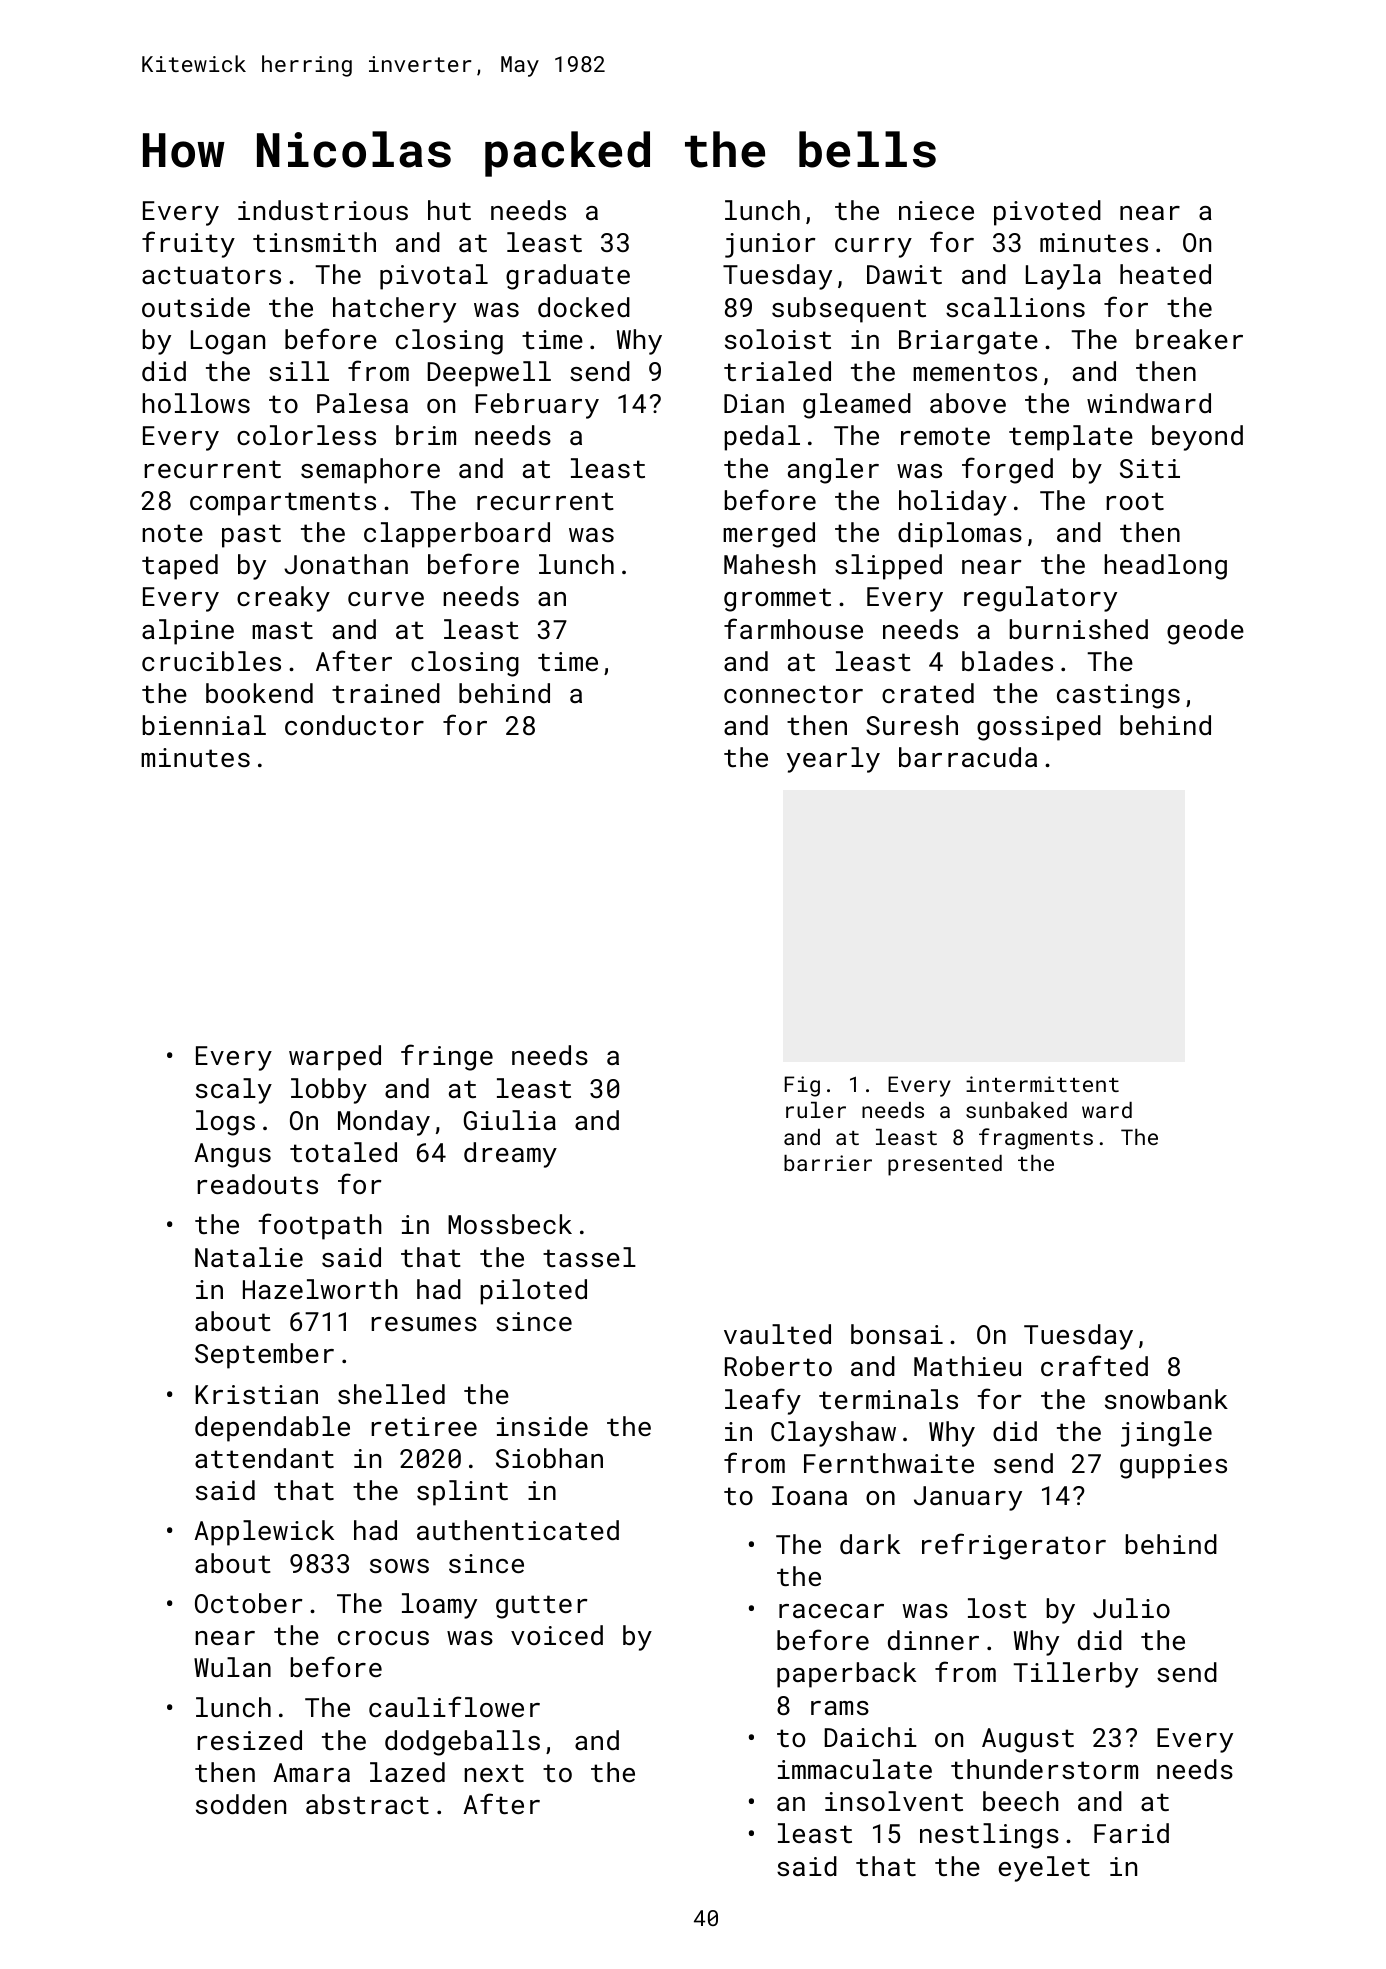  Describe the element at coordinates (1094, 1365) in the screenshot. I see `crafted` at that location.
